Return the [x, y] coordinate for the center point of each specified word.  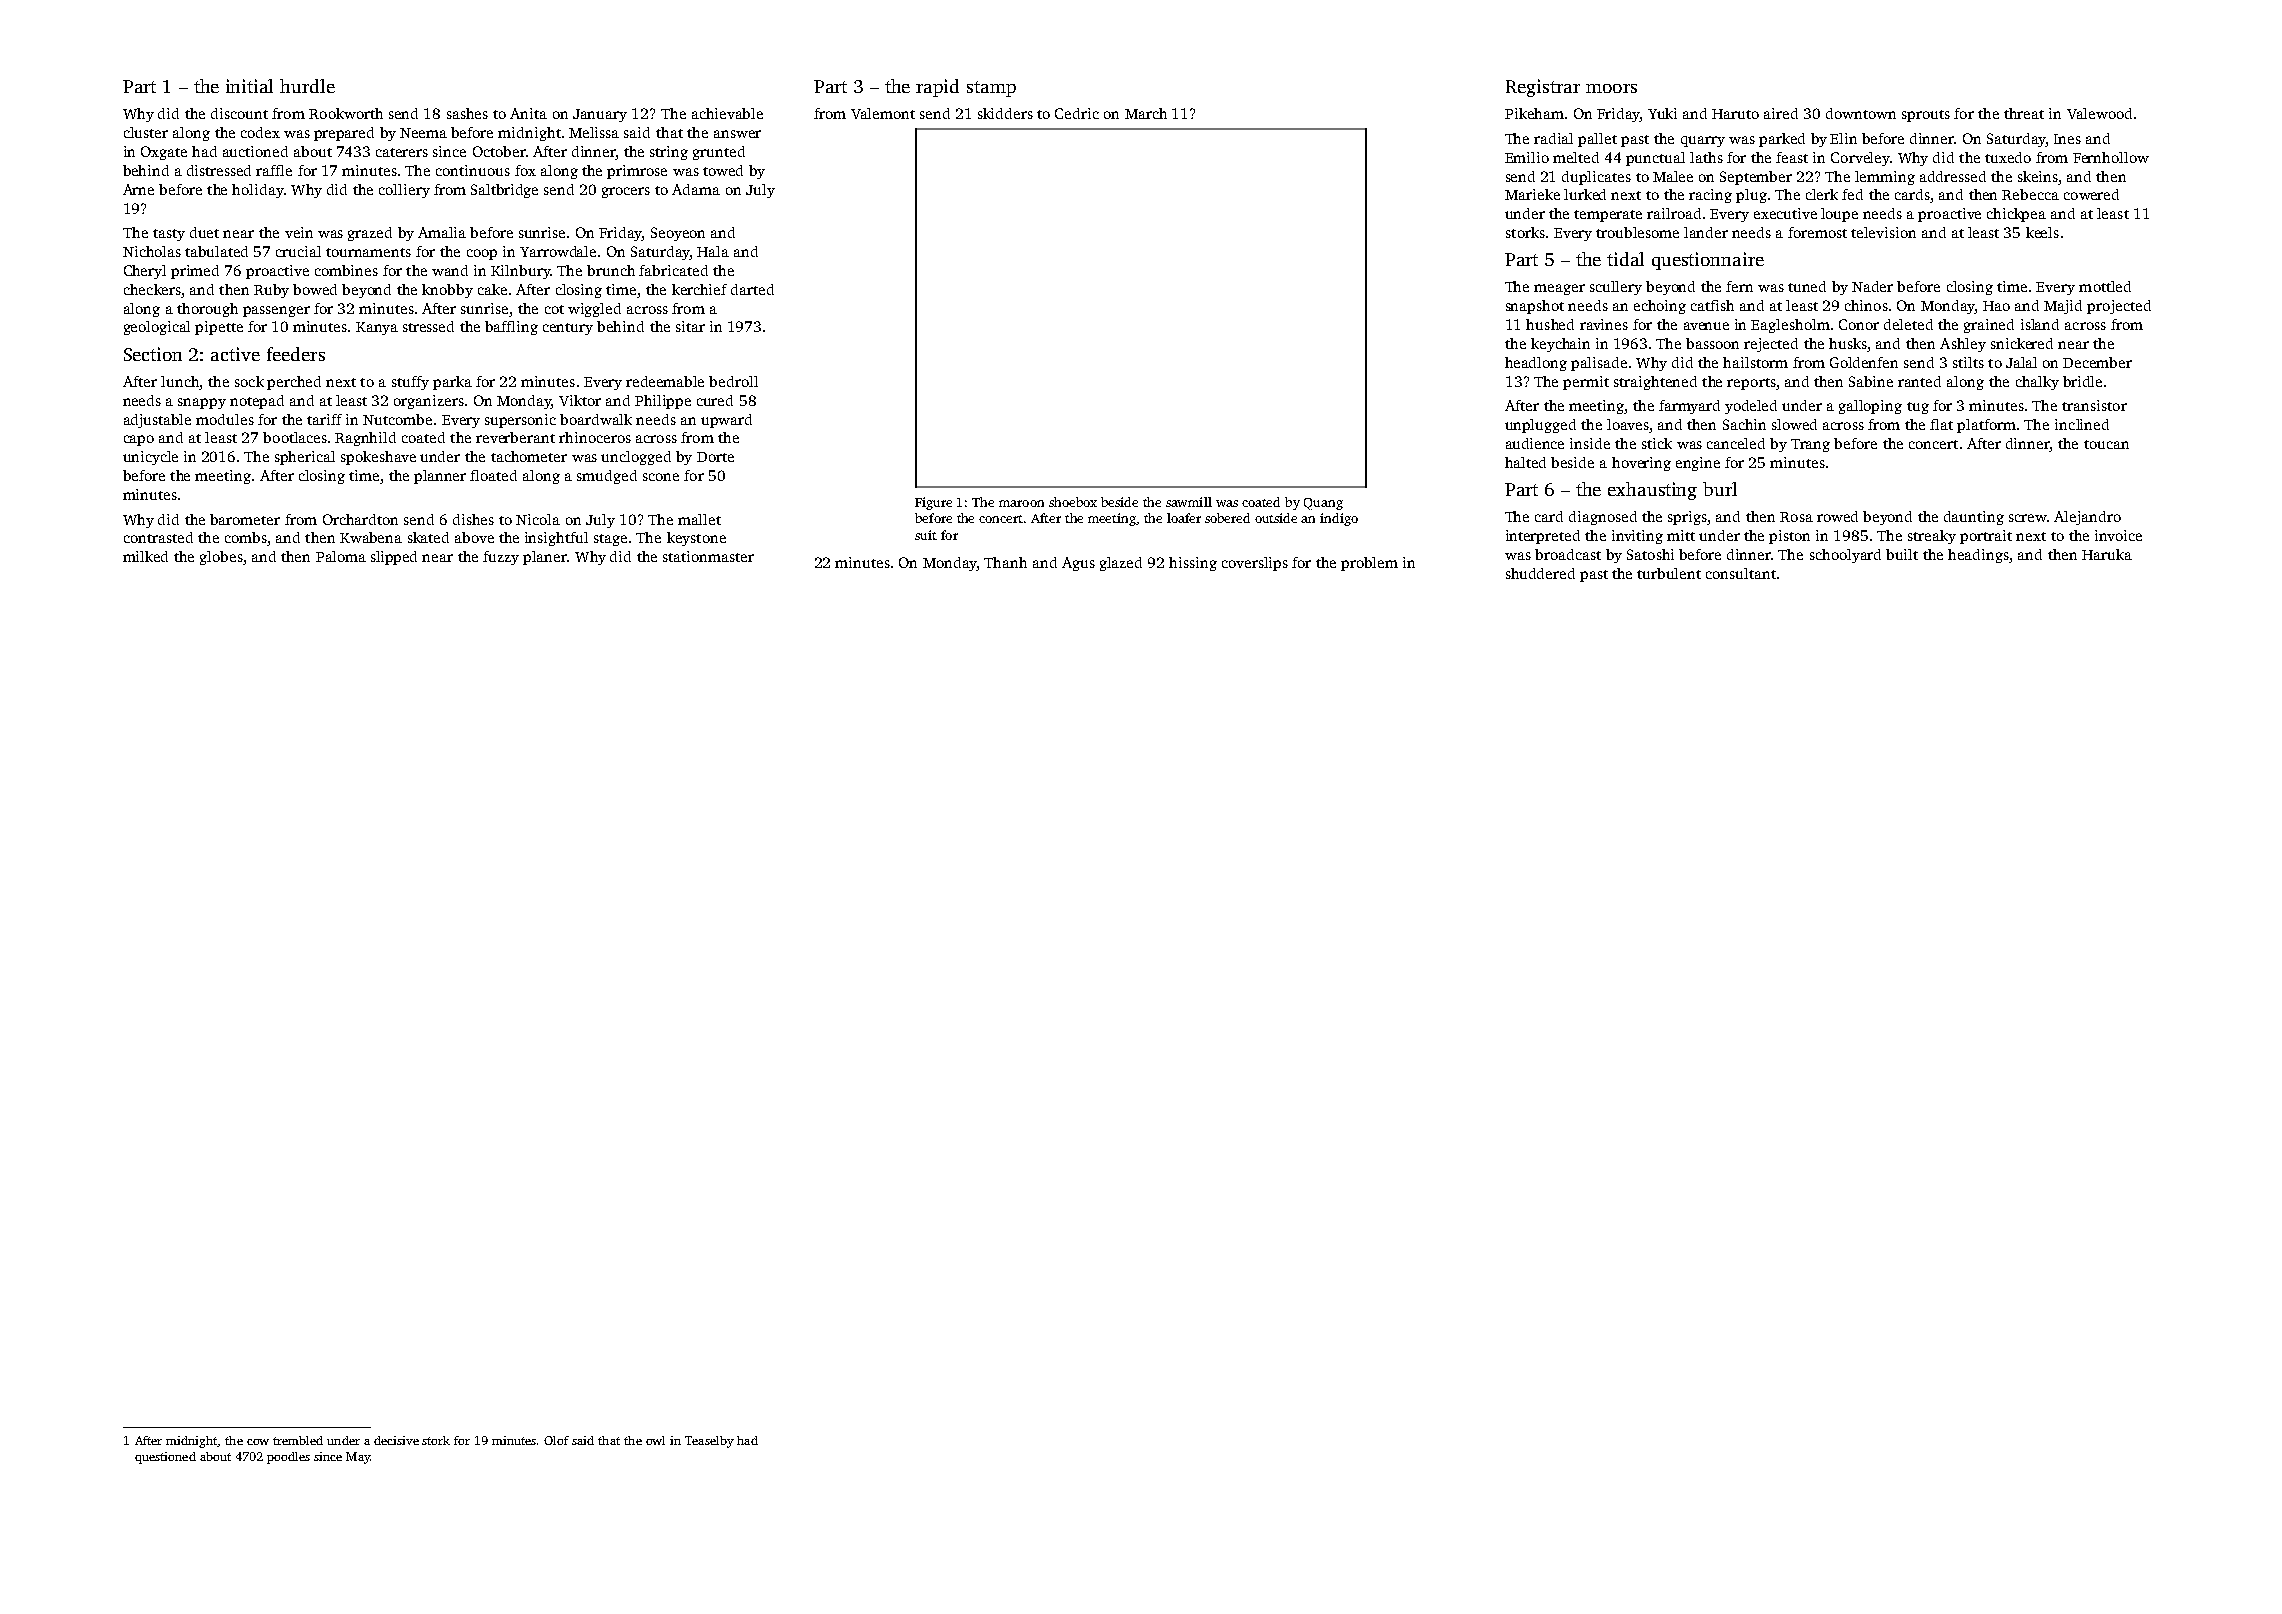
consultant [1741, 573]
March [1146, 113]
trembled [298, 1440]
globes [221, 558]
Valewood [2099, 113]
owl [655, 1440]
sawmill [1189, 502]
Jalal [2021, 362]
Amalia [442, 232]
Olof [556, 1440]
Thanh [1005, 562]
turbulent [1669, 573]
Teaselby [709, 1442]
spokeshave [378, 458]
